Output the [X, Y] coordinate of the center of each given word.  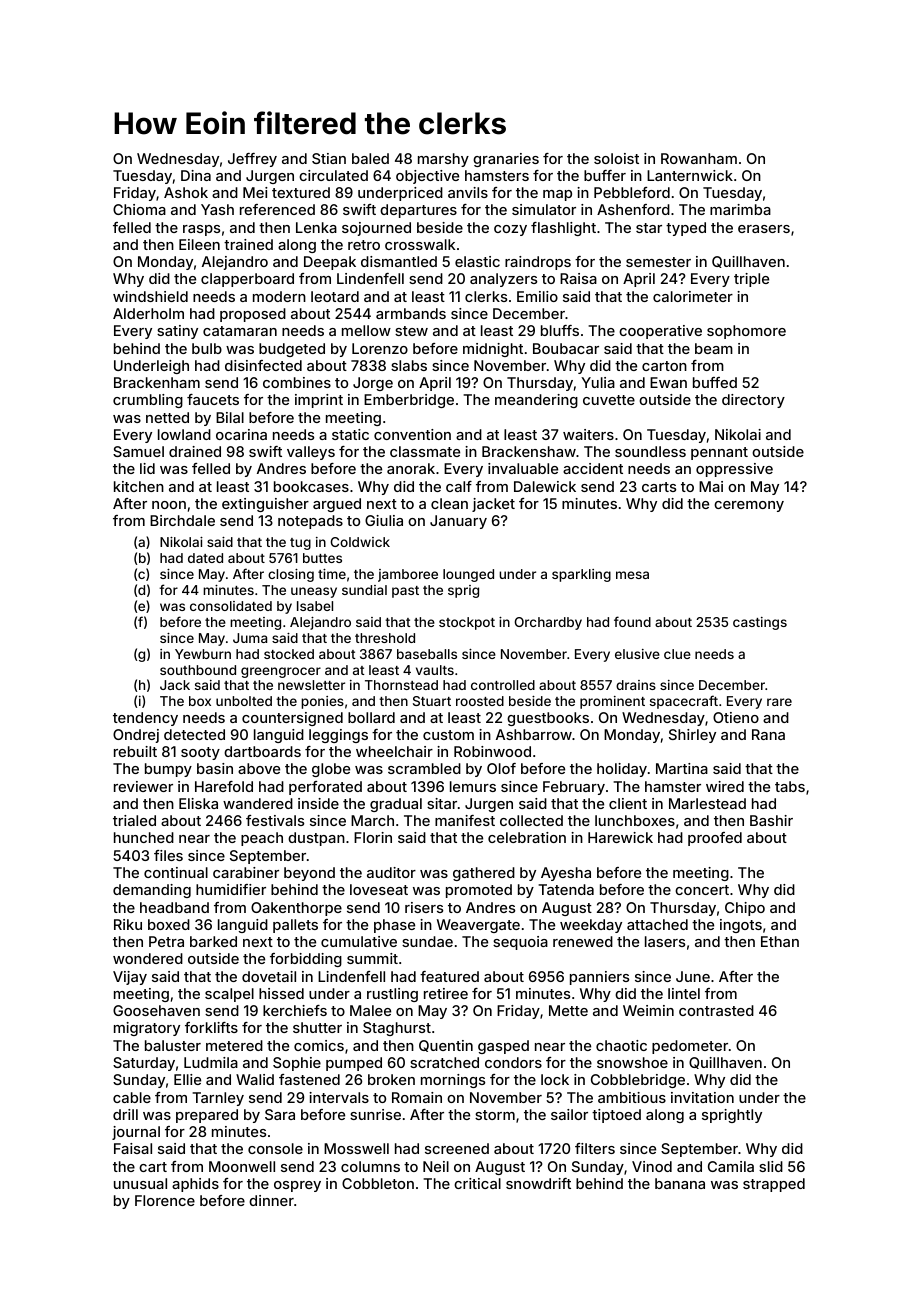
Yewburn [203, 654]
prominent [612, 702]
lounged [468, 575]
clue [677, 654]
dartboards [262, 751]
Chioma [139, 209]
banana [680, 1183]
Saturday [144, 1064]
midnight [493, 350]
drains [636, 685]
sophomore [746, 332]
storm [495, 1115]
